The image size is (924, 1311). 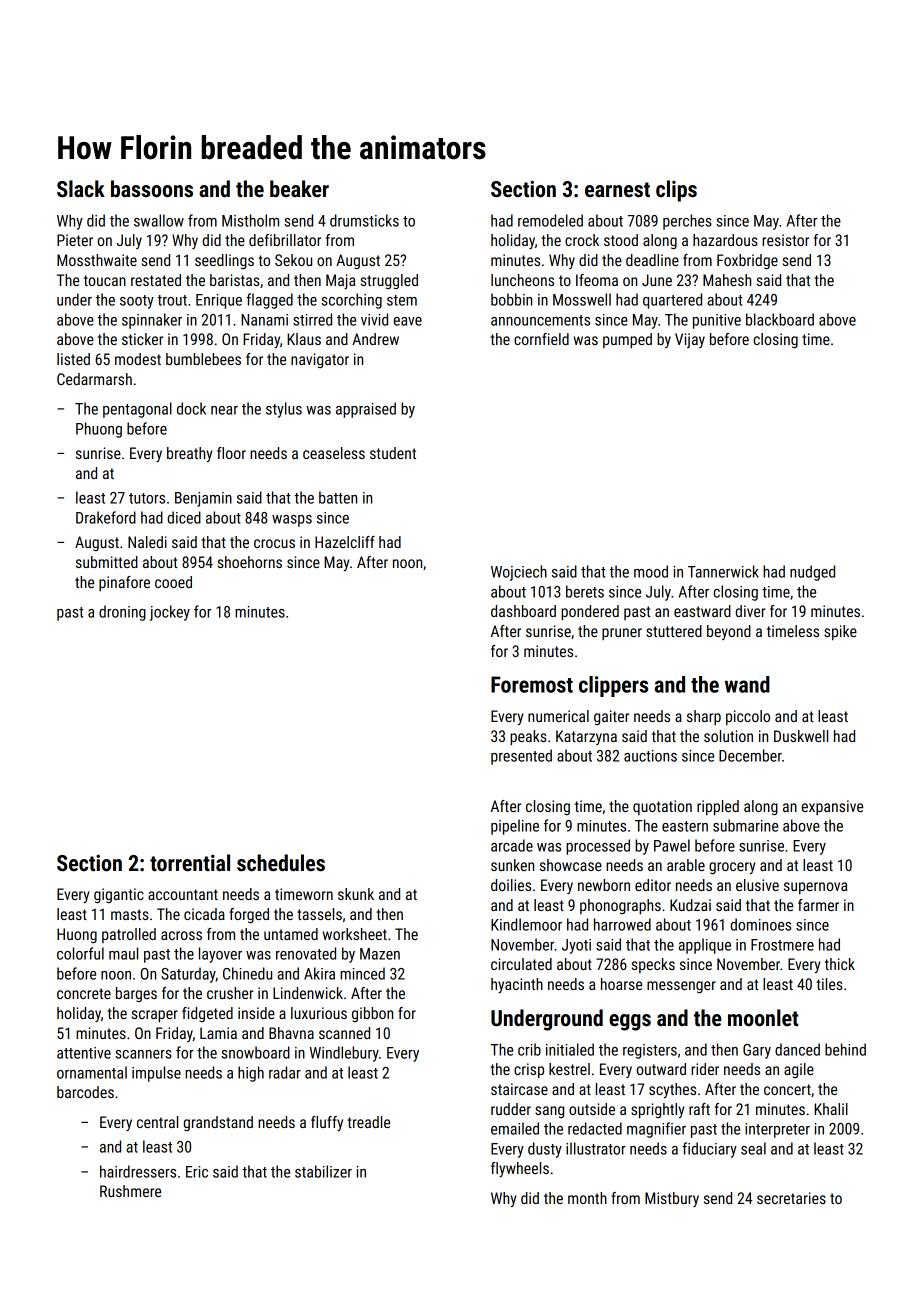 I want to click on earnest, so click(x=617, y=190).
